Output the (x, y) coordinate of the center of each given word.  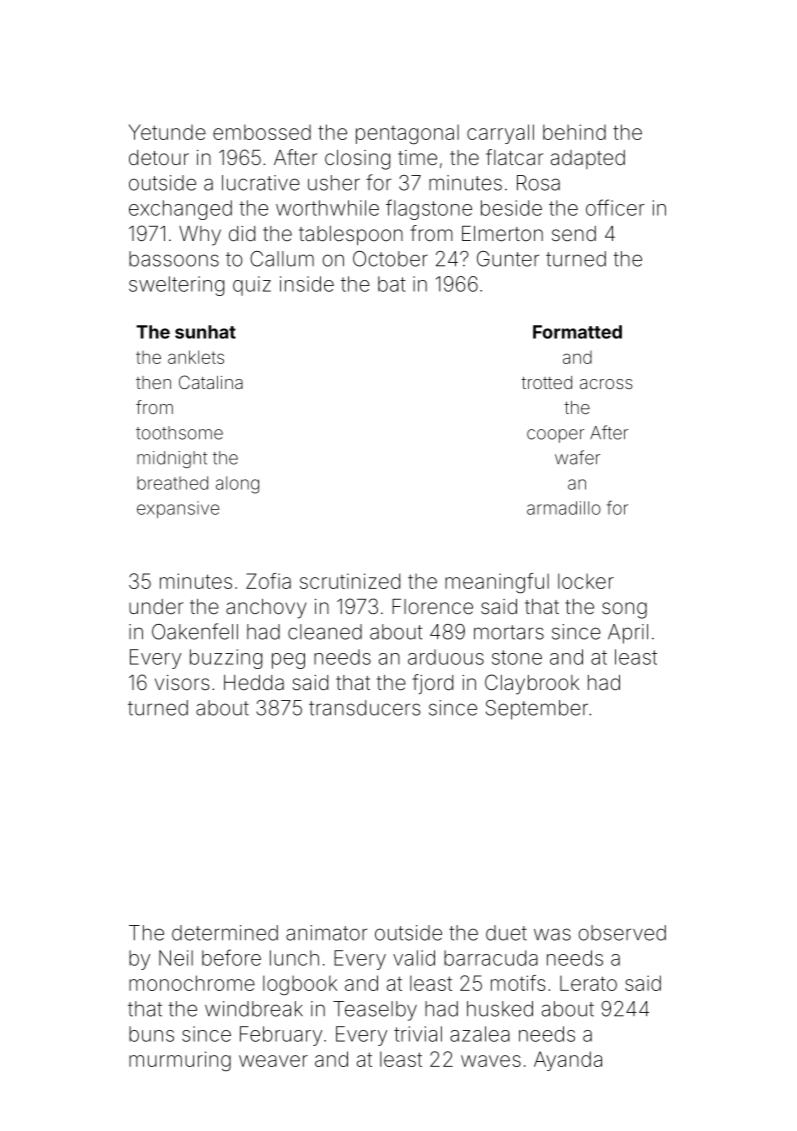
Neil (176, 958)
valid (414, 958)
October (390, 259)
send (574, 233)
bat (392, 284)
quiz (252, 286)
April (628, 634)
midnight (172, 459)
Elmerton (502, 233)
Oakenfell (195, 631)
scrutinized (350, 581)
